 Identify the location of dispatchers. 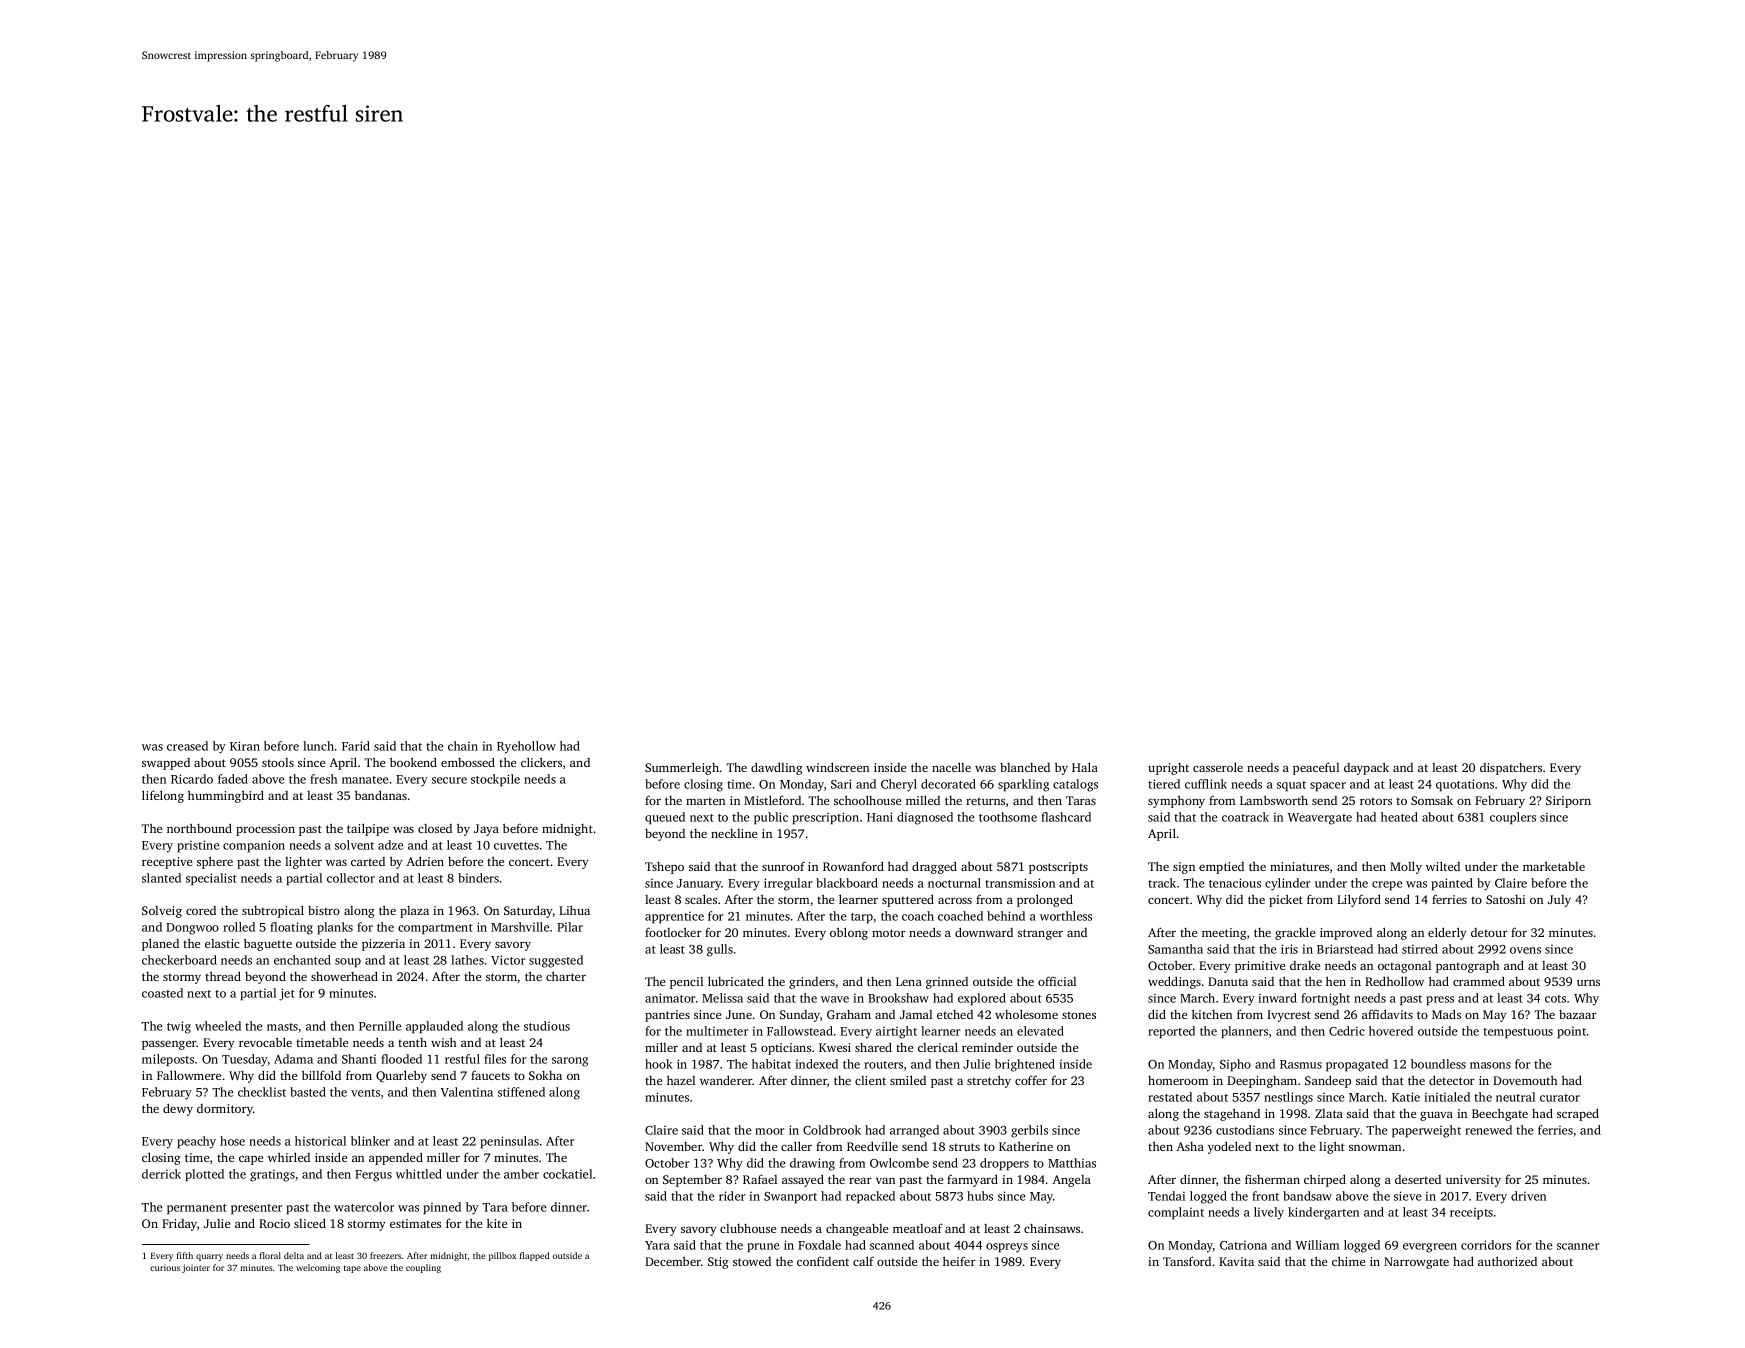
(1511, 769).
